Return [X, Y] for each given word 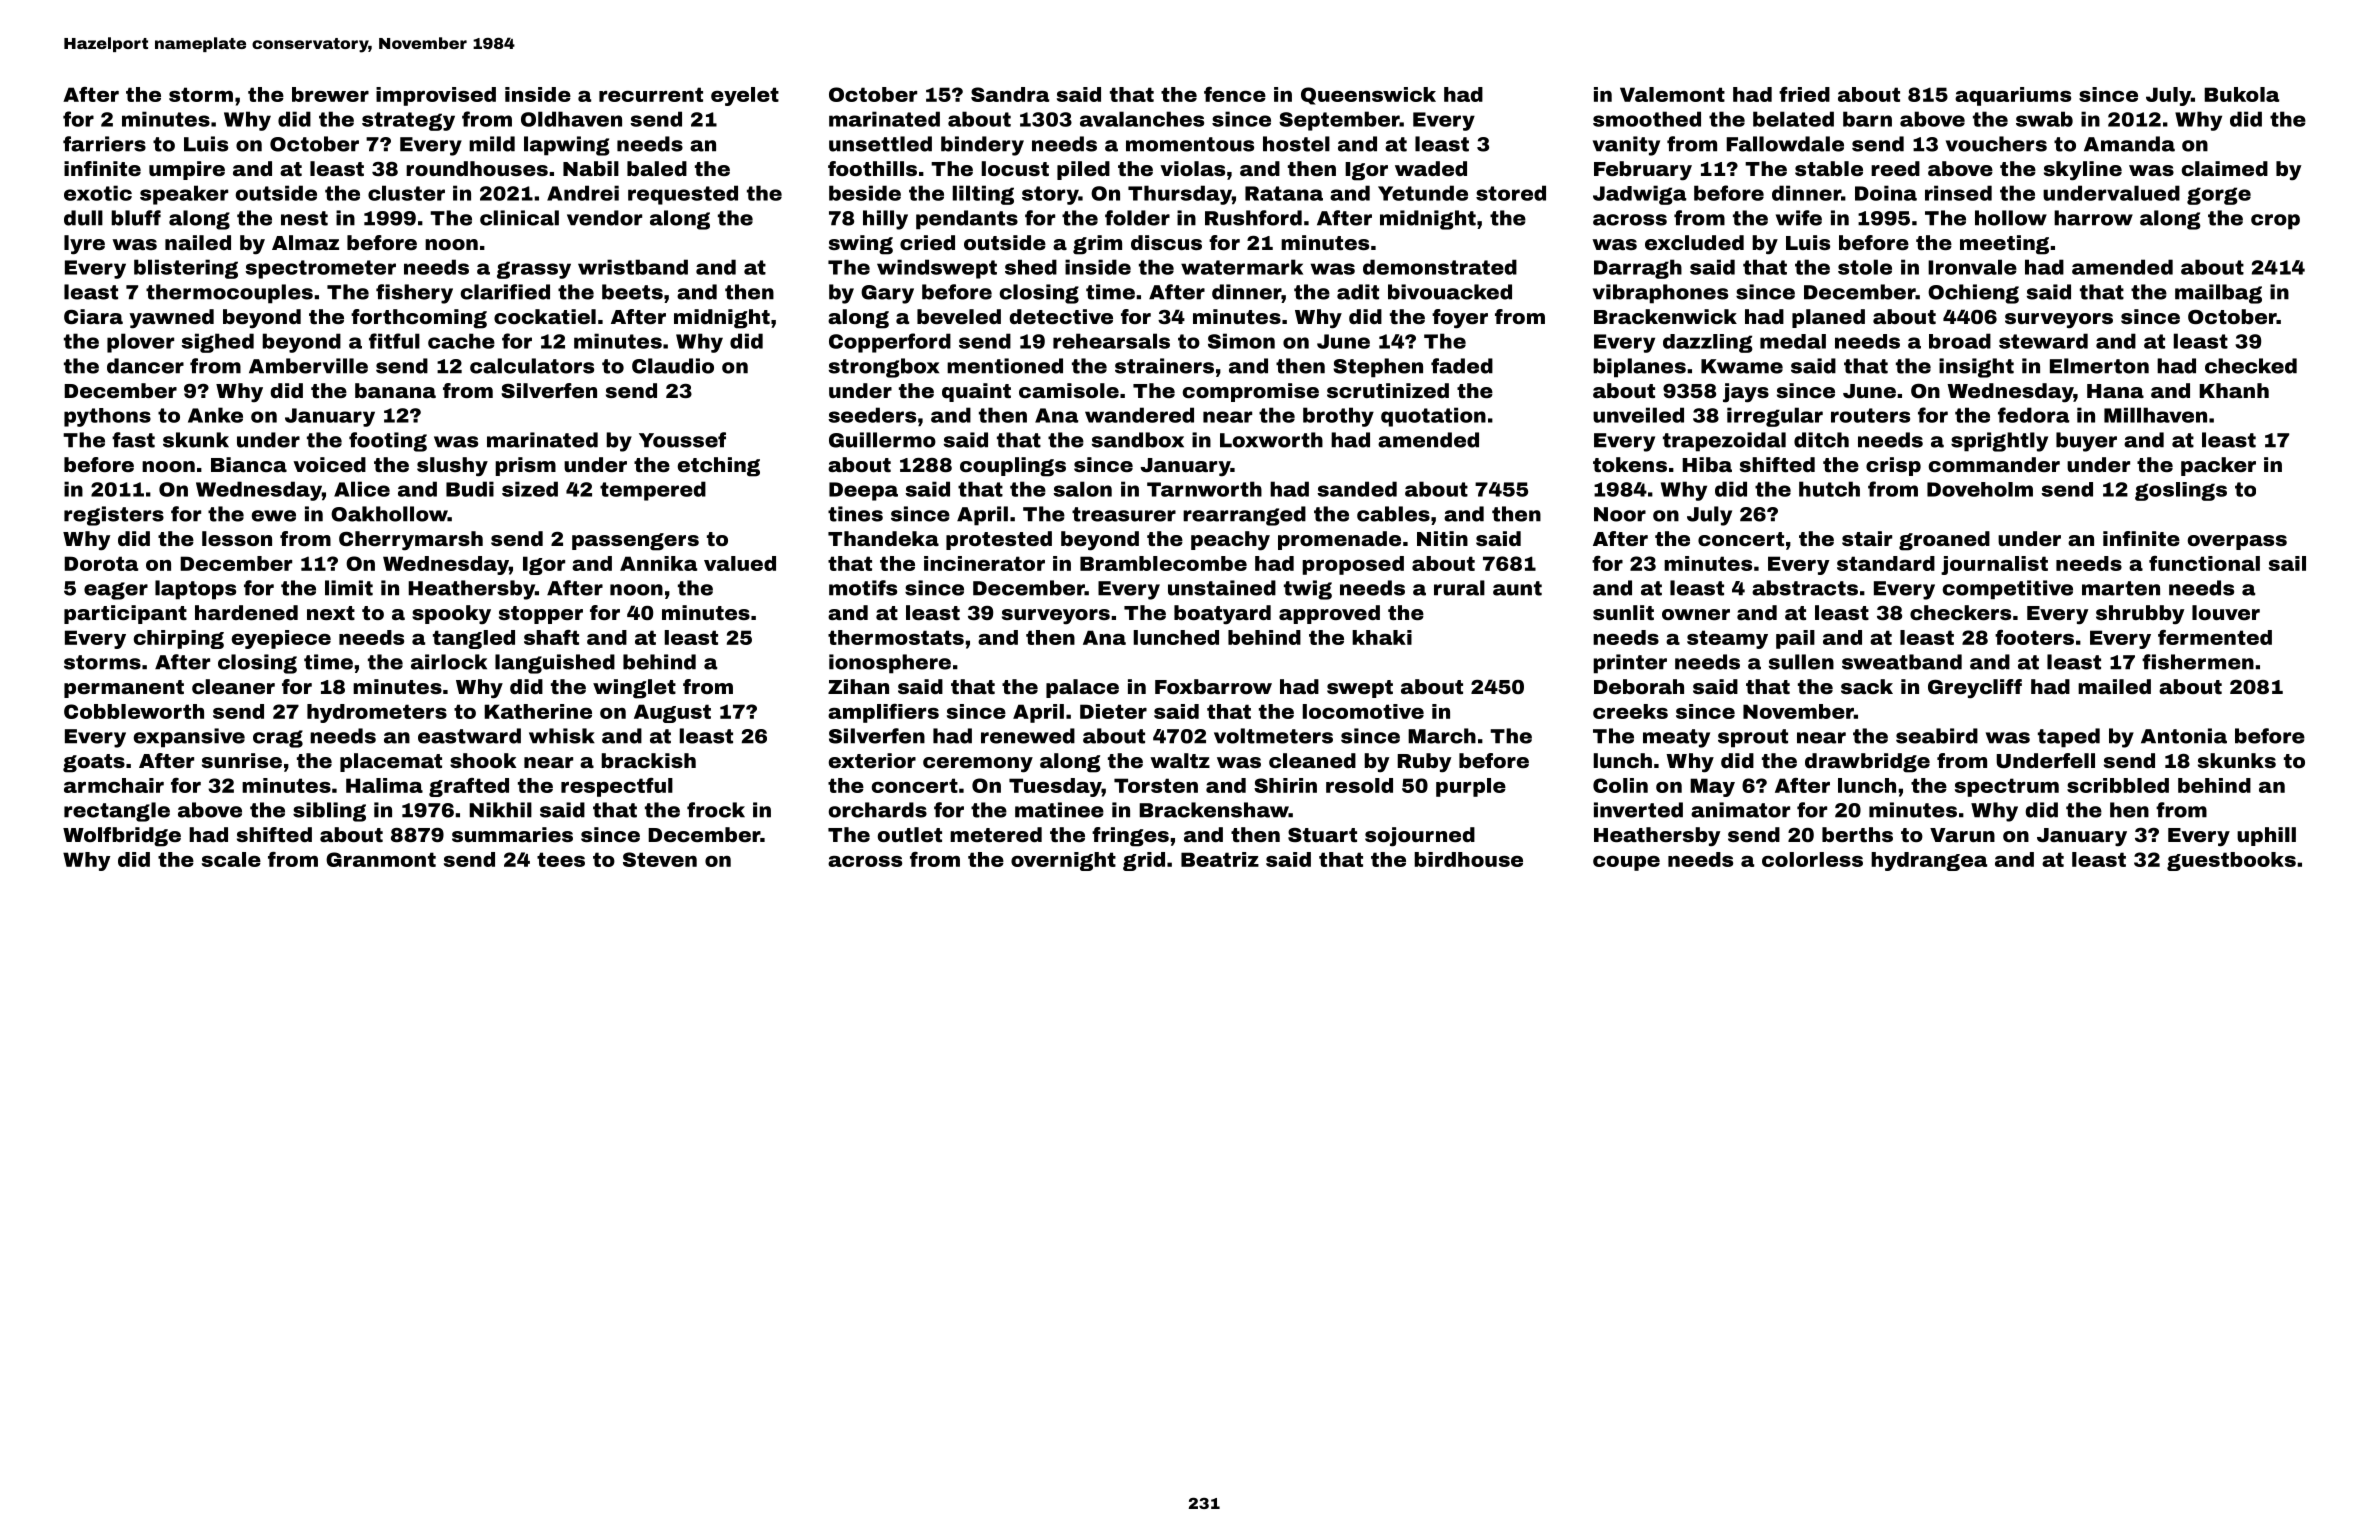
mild [492, 144]
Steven [660, 859]
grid [1144, 861]
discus [1166, 242]
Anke [215, 415]
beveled [959, 316]
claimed [2225, 168]
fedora [2033, 415]
